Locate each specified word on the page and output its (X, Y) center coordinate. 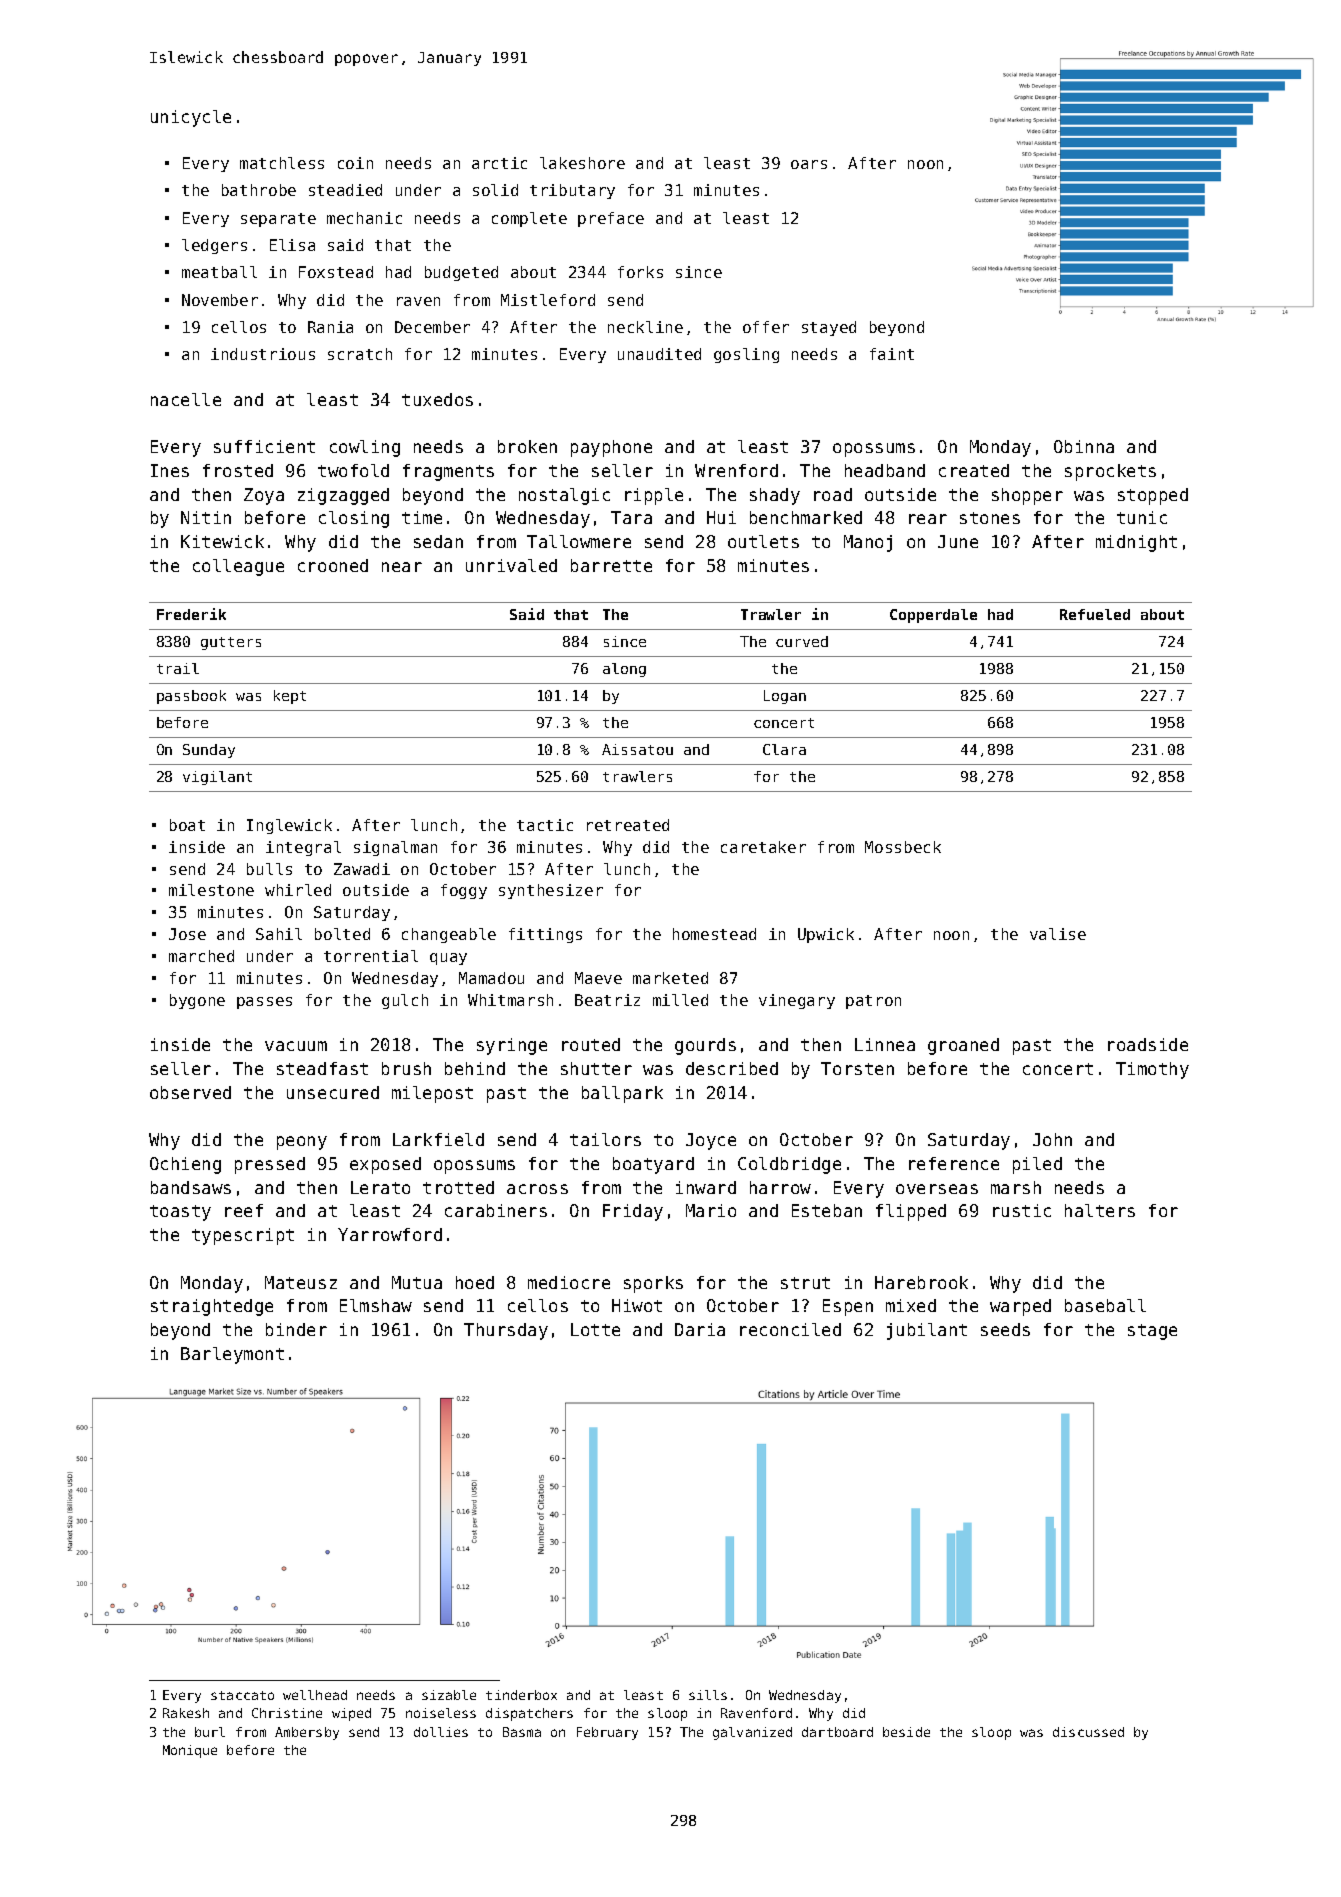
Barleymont (232, 1355)
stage (1152, 1332)
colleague (238, 567)
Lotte (595, 1329)
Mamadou (491, 978)
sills (708, 1695)
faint (892, 354)
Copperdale (933, 616)
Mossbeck (903, 847)
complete (529, 219)
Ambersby (307, 1733)
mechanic (364, 218)
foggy (464, 891)
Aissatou (637, 749)
